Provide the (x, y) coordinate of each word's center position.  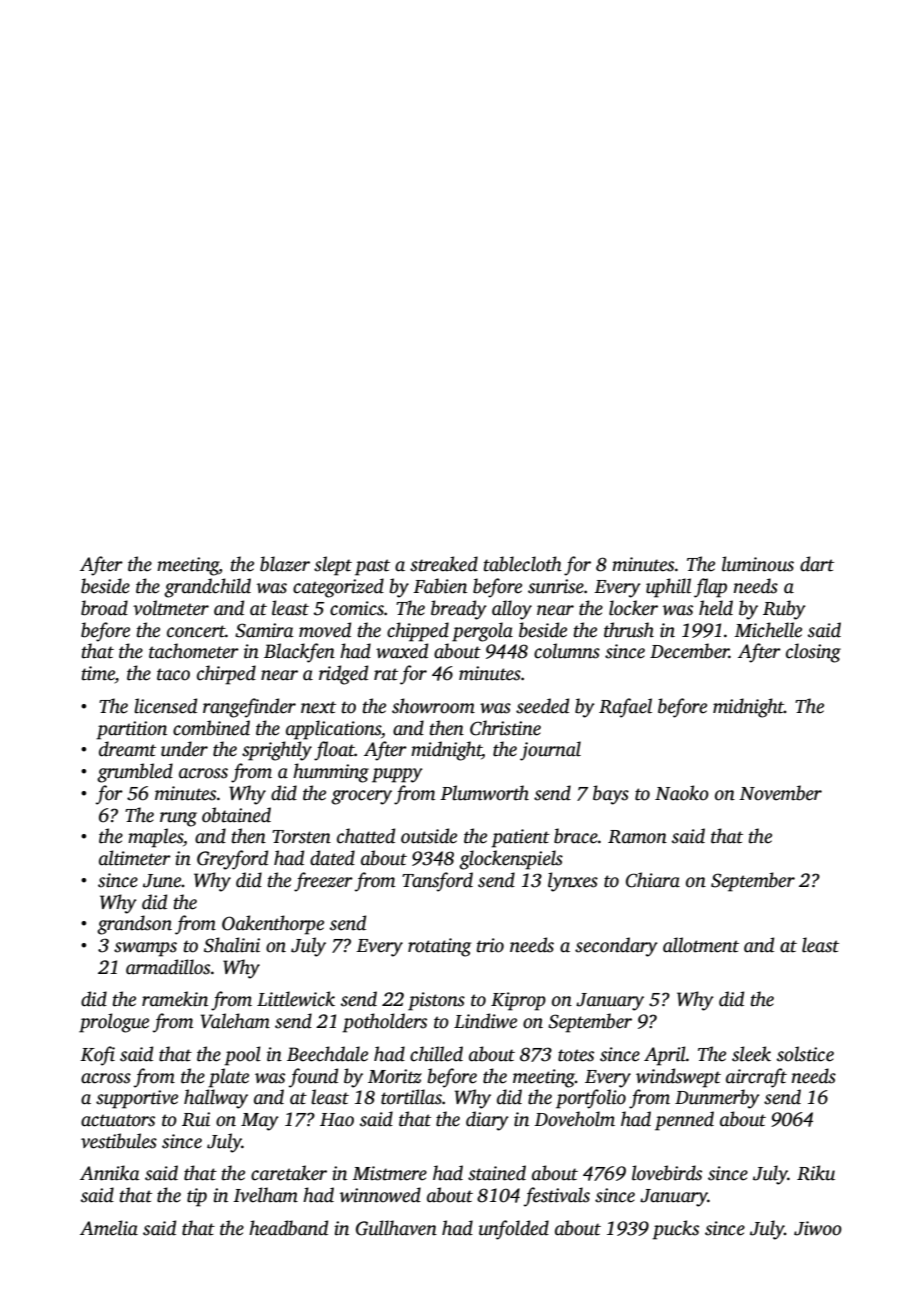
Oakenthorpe (273, 925)
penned (684, 1121)
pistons (436, 1001)
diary (487, 1121)
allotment (701, 945)
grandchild (207, 588)
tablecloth (523, 564)
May (260, 1122)
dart (817, 564)
